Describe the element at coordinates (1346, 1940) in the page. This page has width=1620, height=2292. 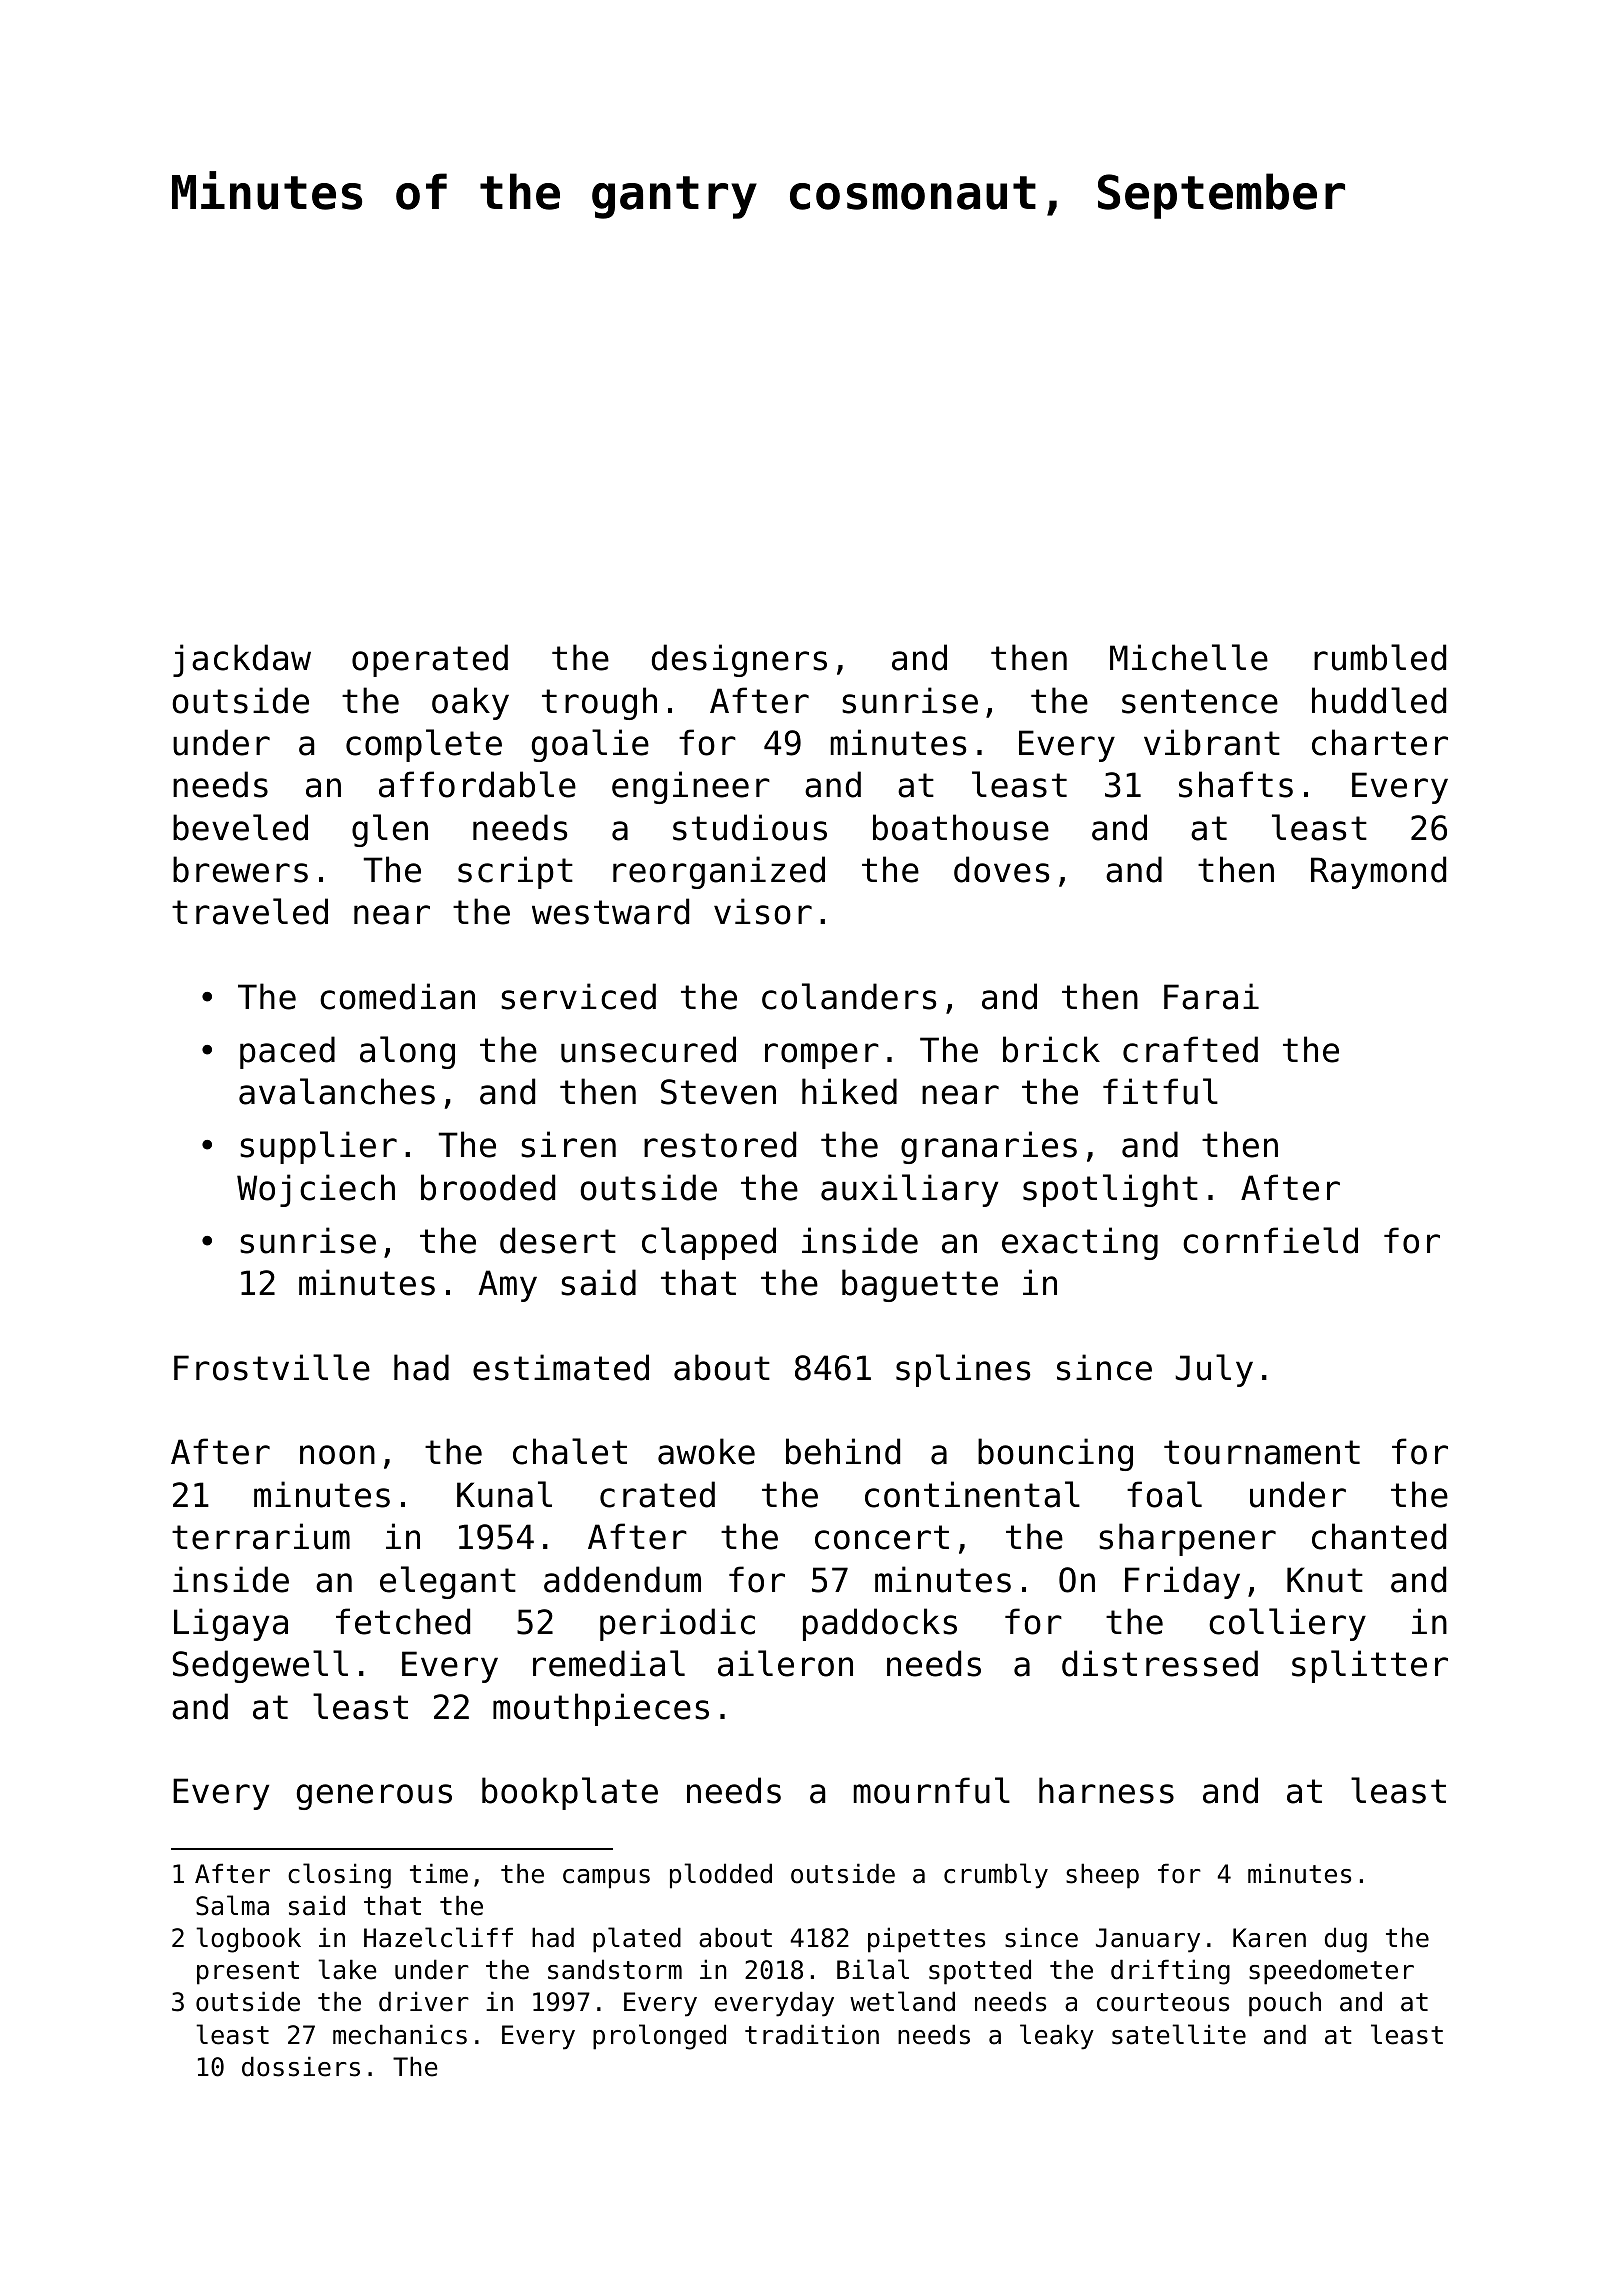
I see `dug` at that location.
